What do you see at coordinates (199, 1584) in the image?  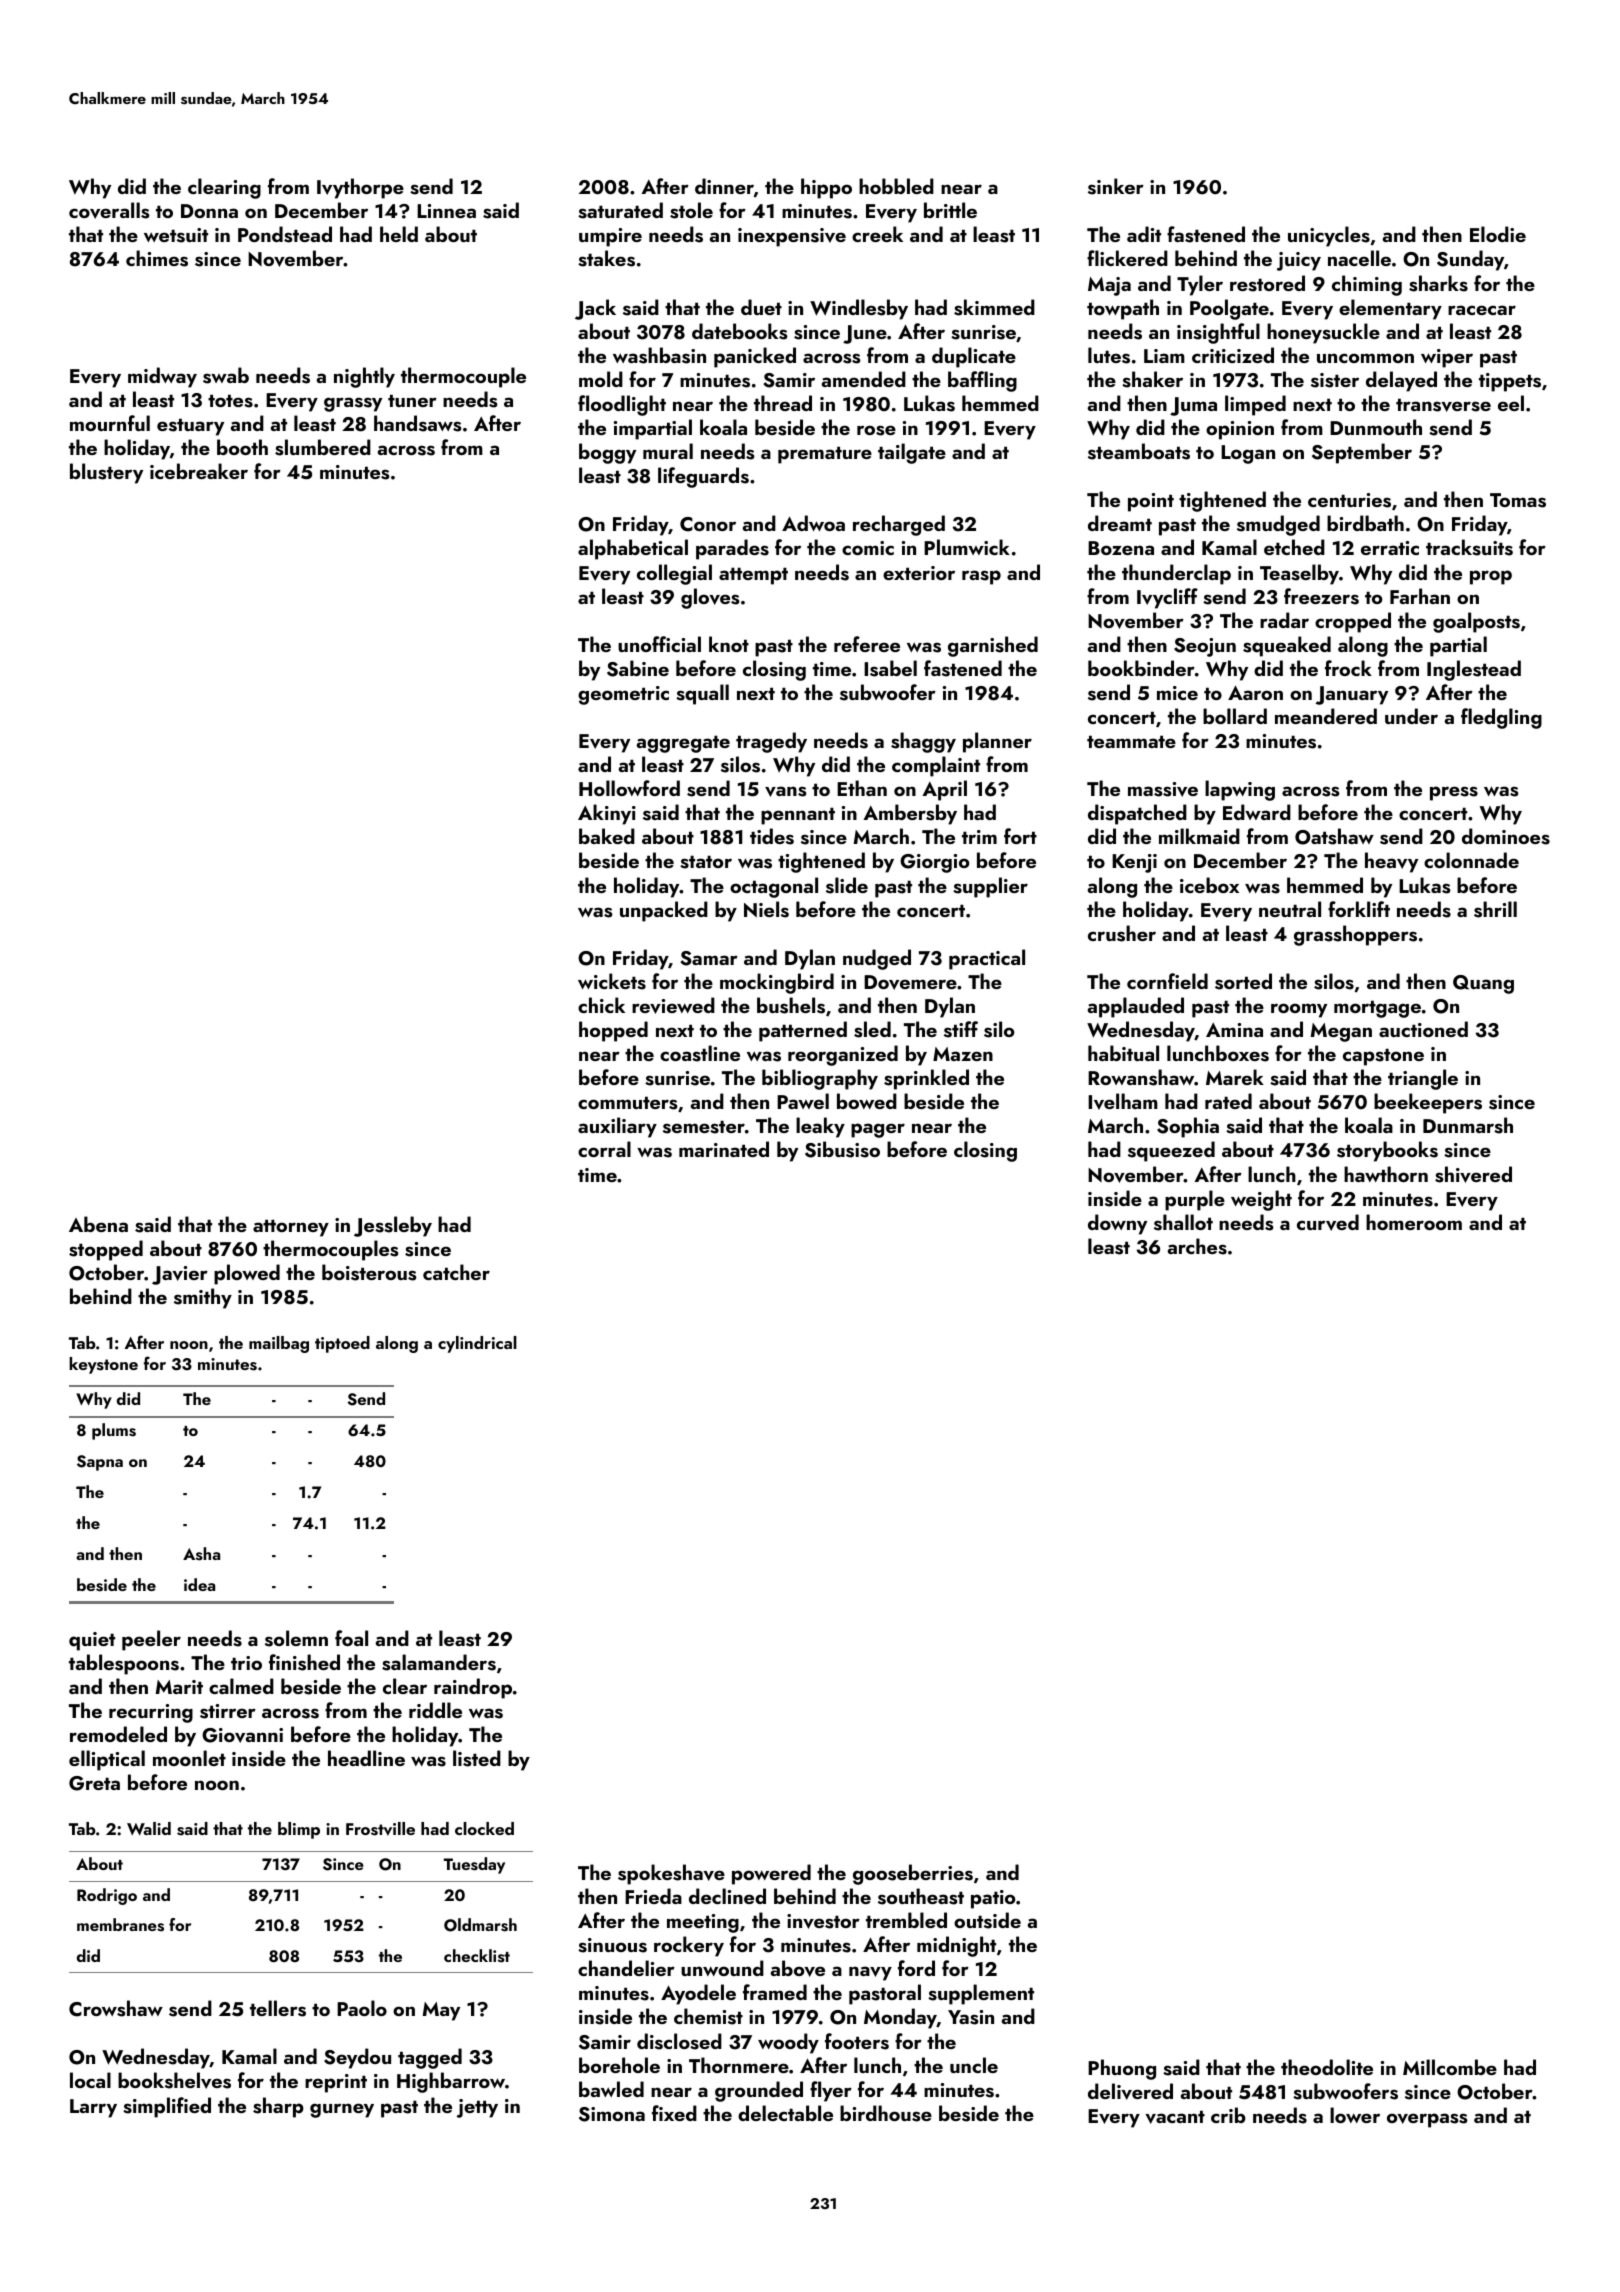 I see `idea` at bounding box center [199, 1584].
